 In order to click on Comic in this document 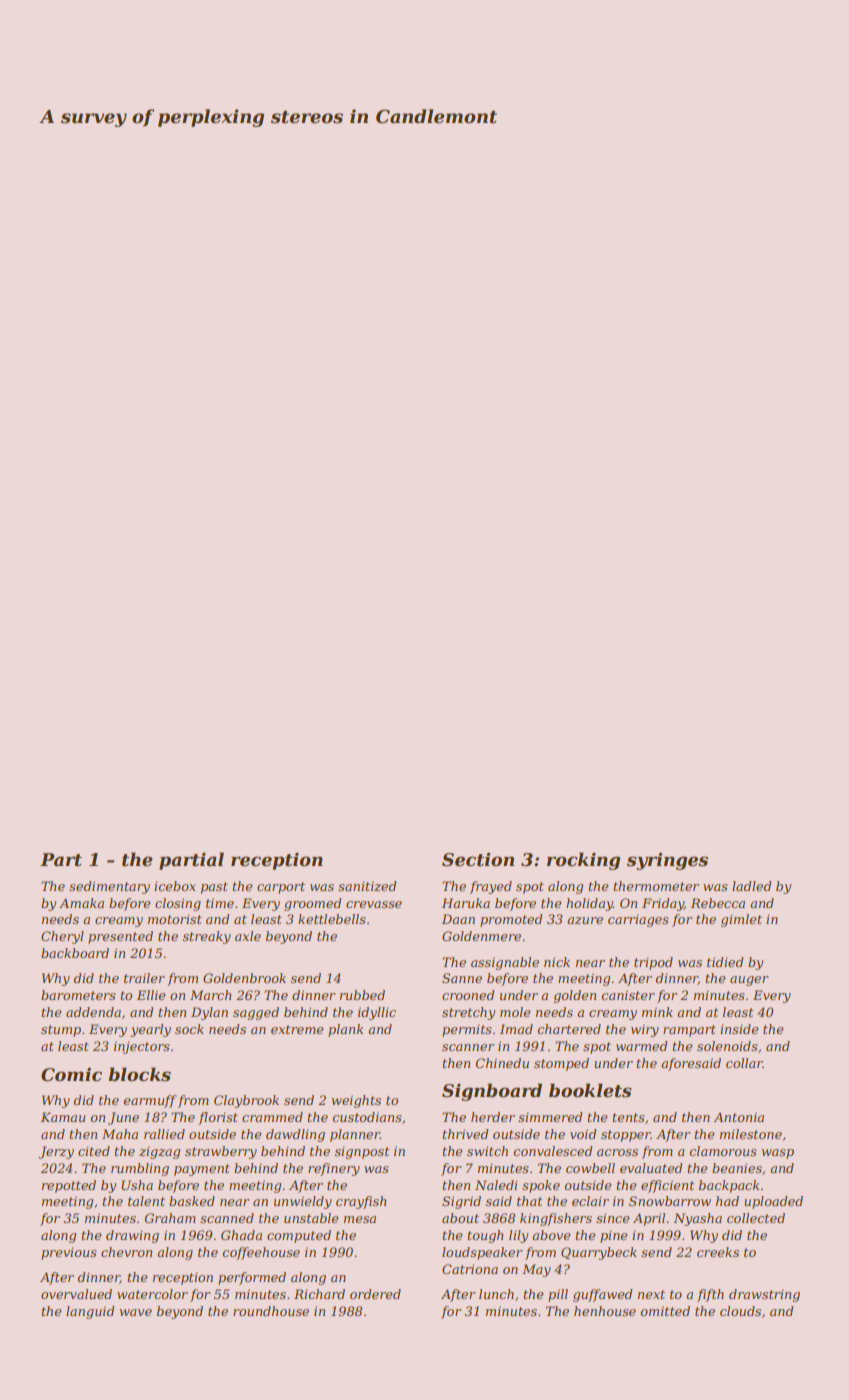, I will do `click(71, 1075)`.
